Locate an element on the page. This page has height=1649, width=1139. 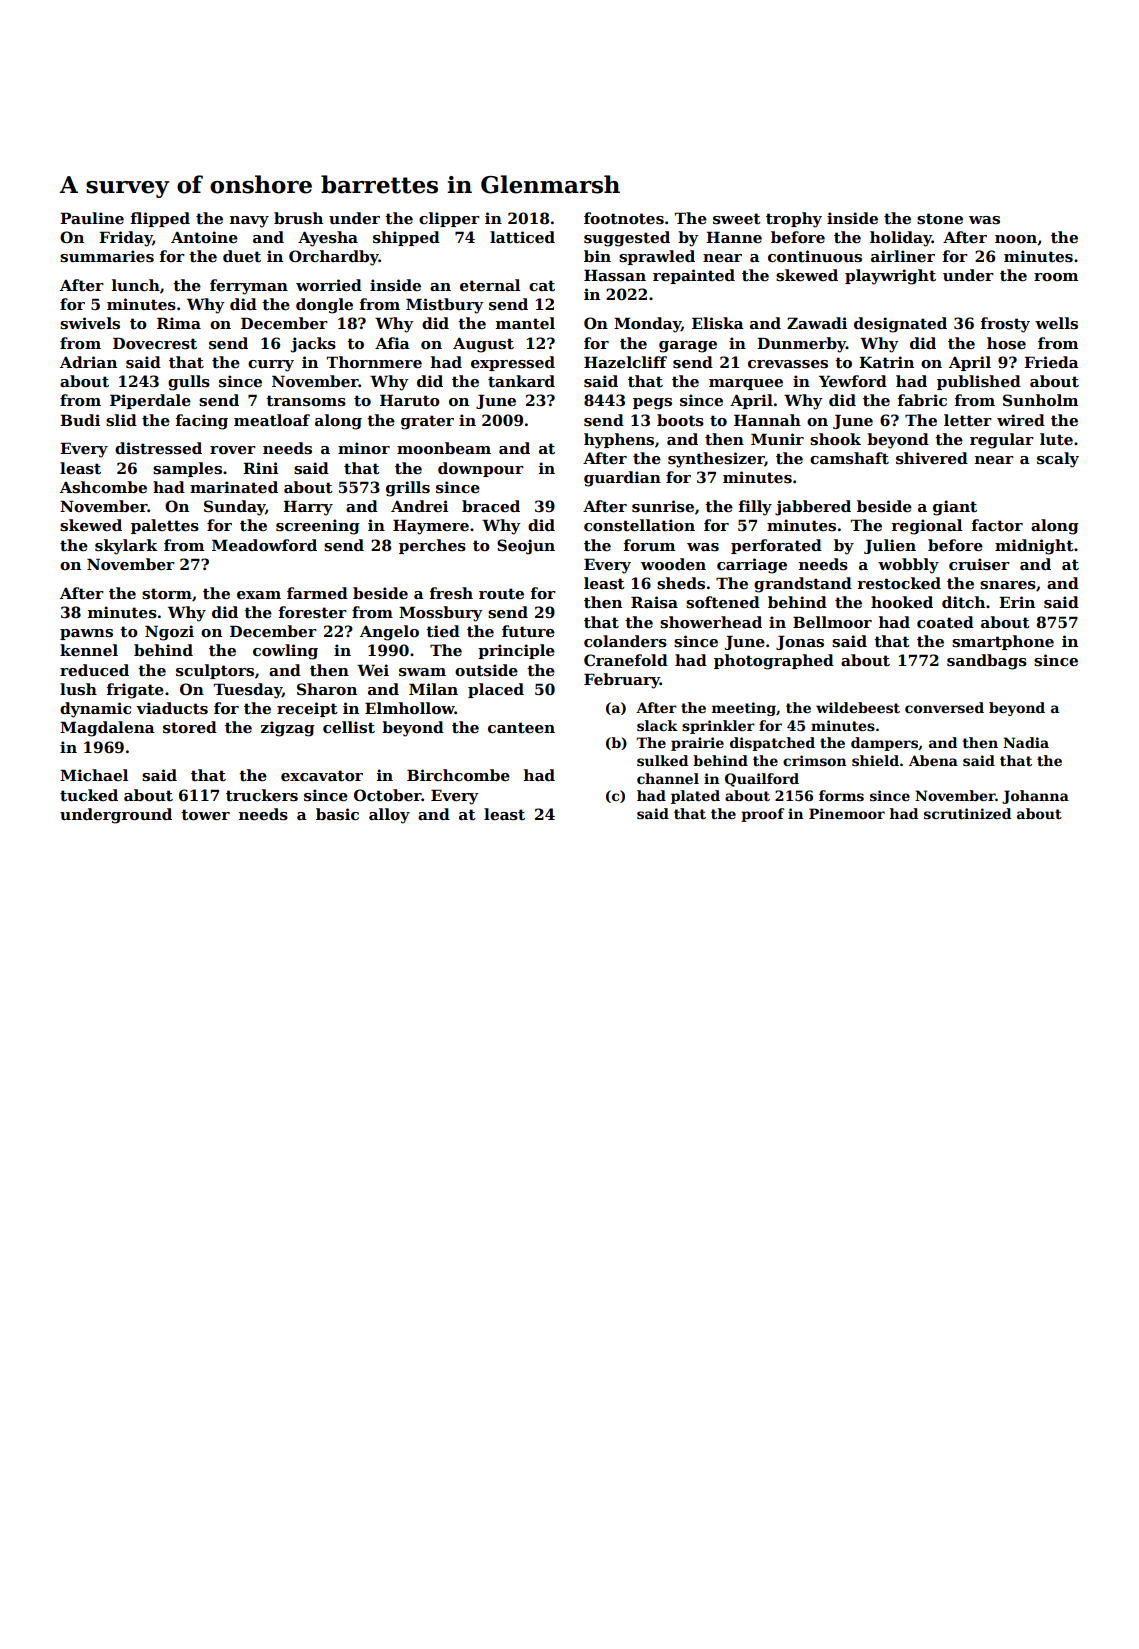
brush is located at coordinates (298, 218).
